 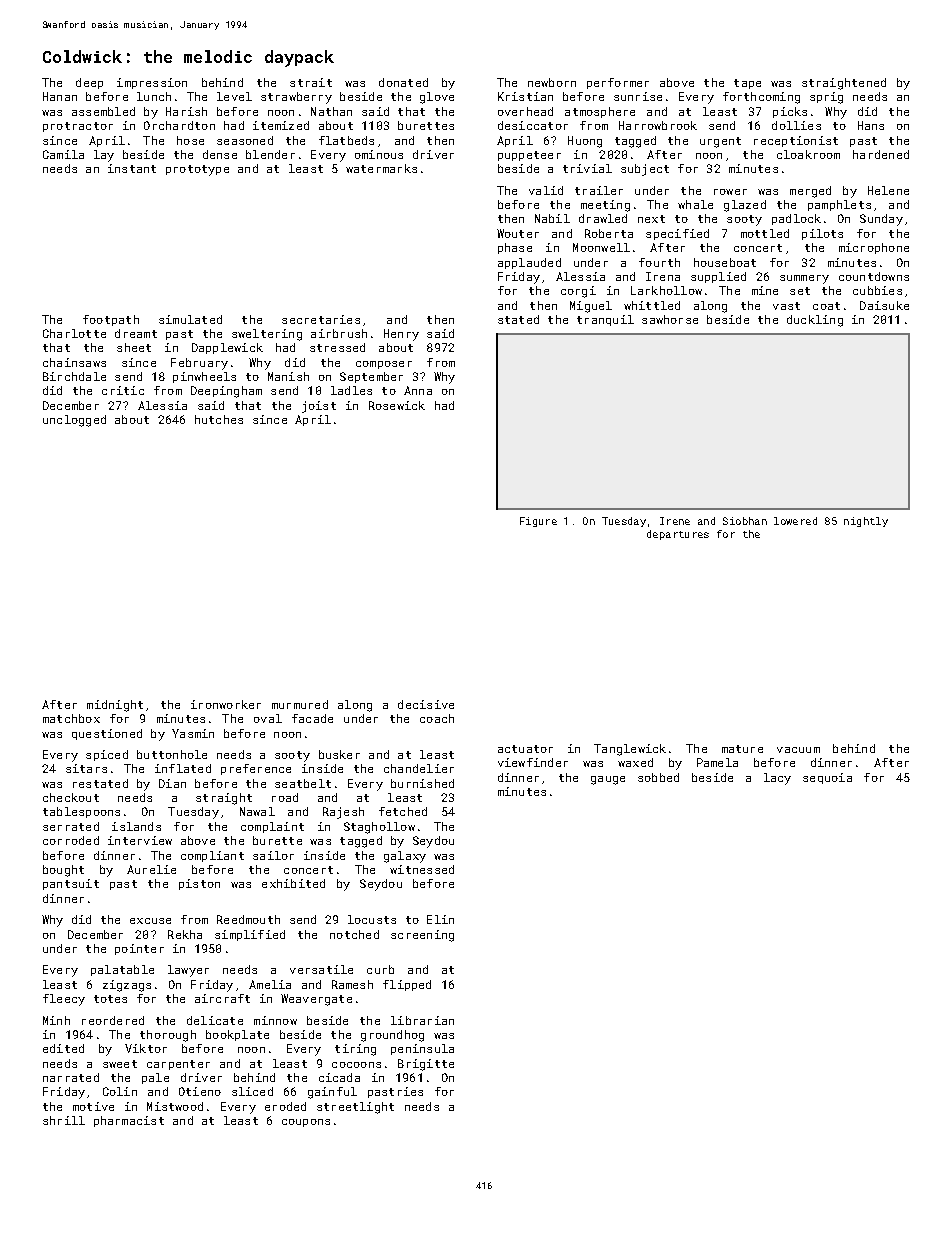 I want to click on hardened, so click(x=881, y=154).
